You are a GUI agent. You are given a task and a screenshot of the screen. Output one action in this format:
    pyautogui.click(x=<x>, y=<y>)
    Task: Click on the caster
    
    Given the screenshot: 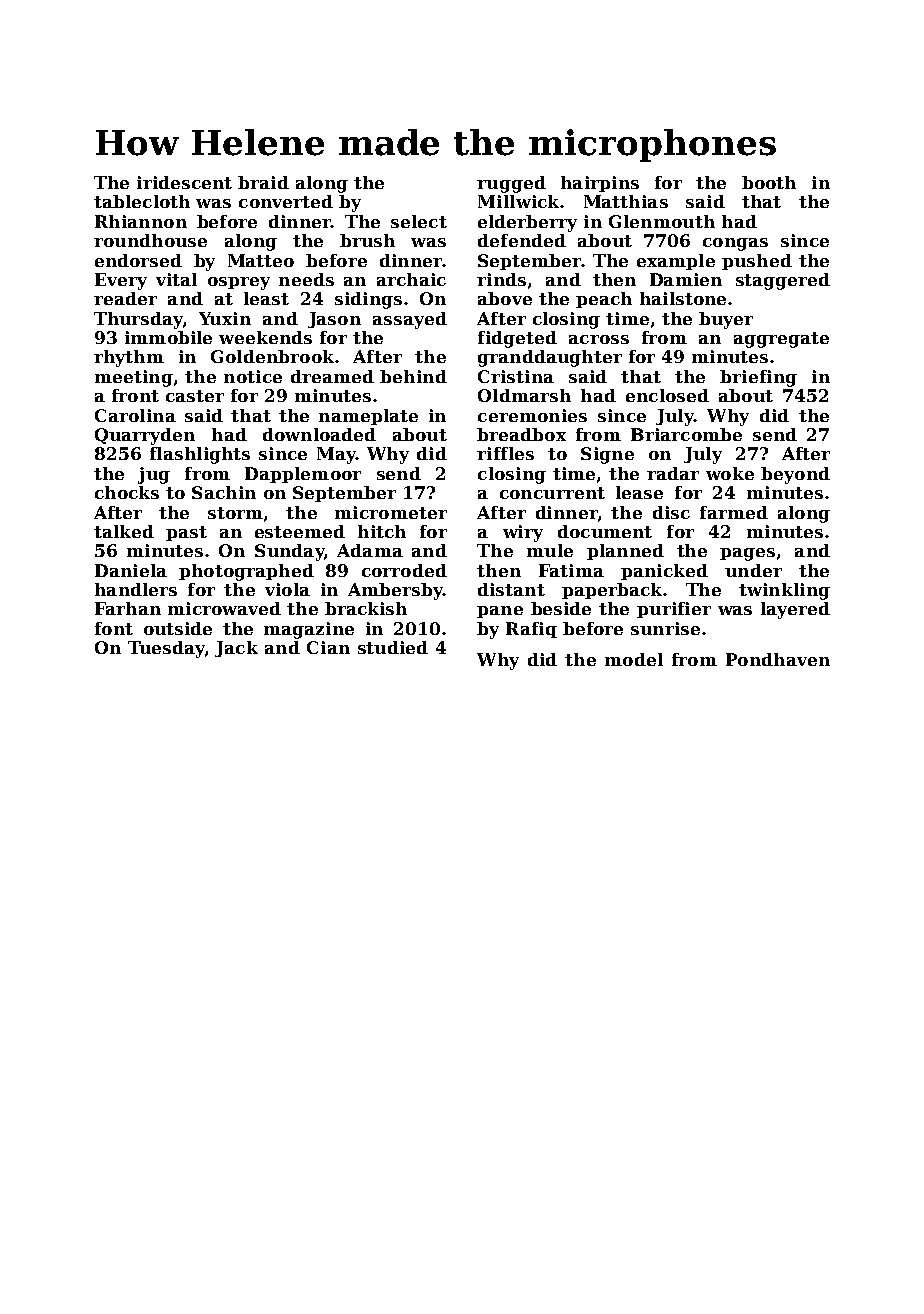 What is the action you would take?
    pyautogui.click(x=195, y=396)
